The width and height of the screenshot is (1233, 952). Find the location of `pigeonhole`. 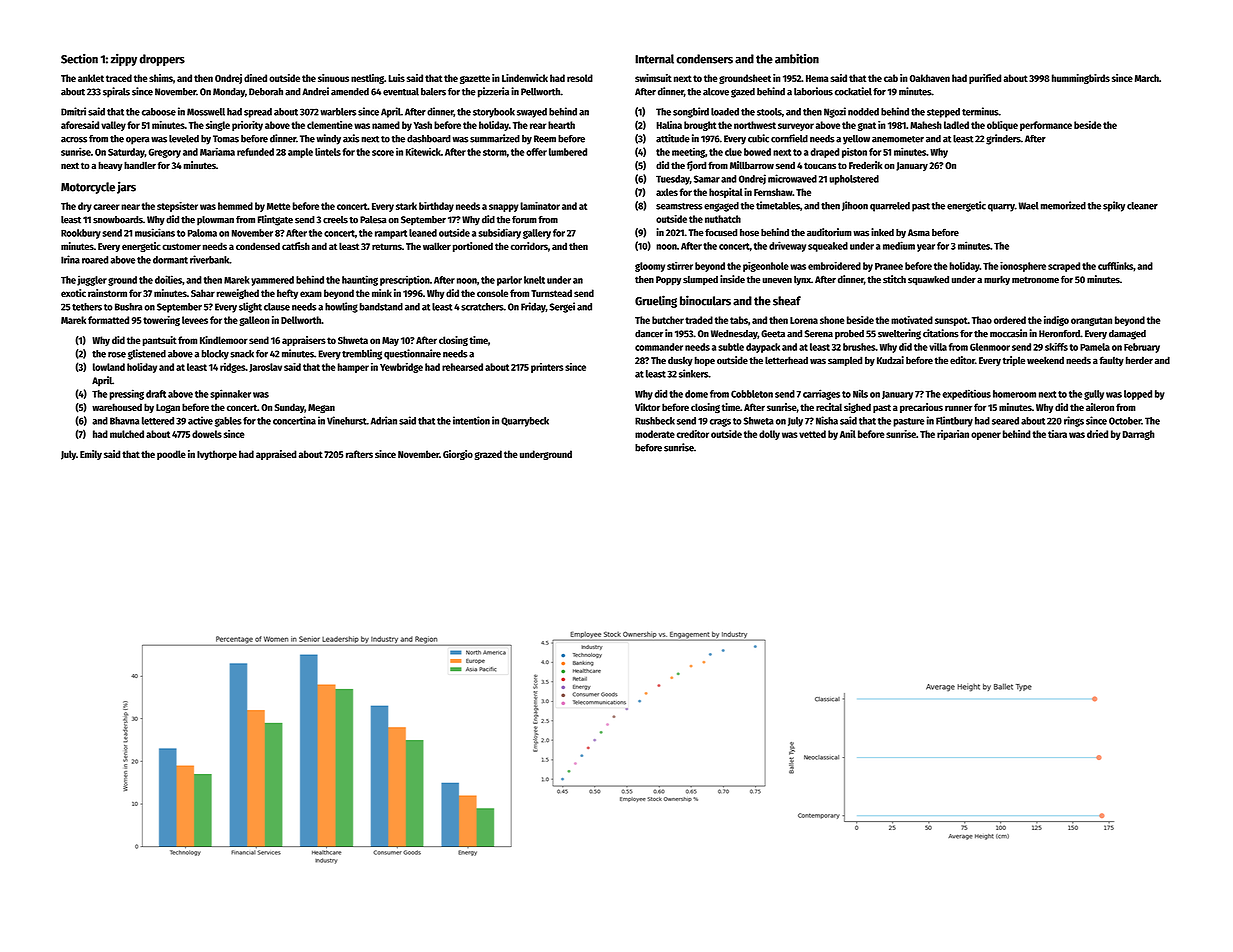

pigeonhole is located at coordinates (766, 267).
